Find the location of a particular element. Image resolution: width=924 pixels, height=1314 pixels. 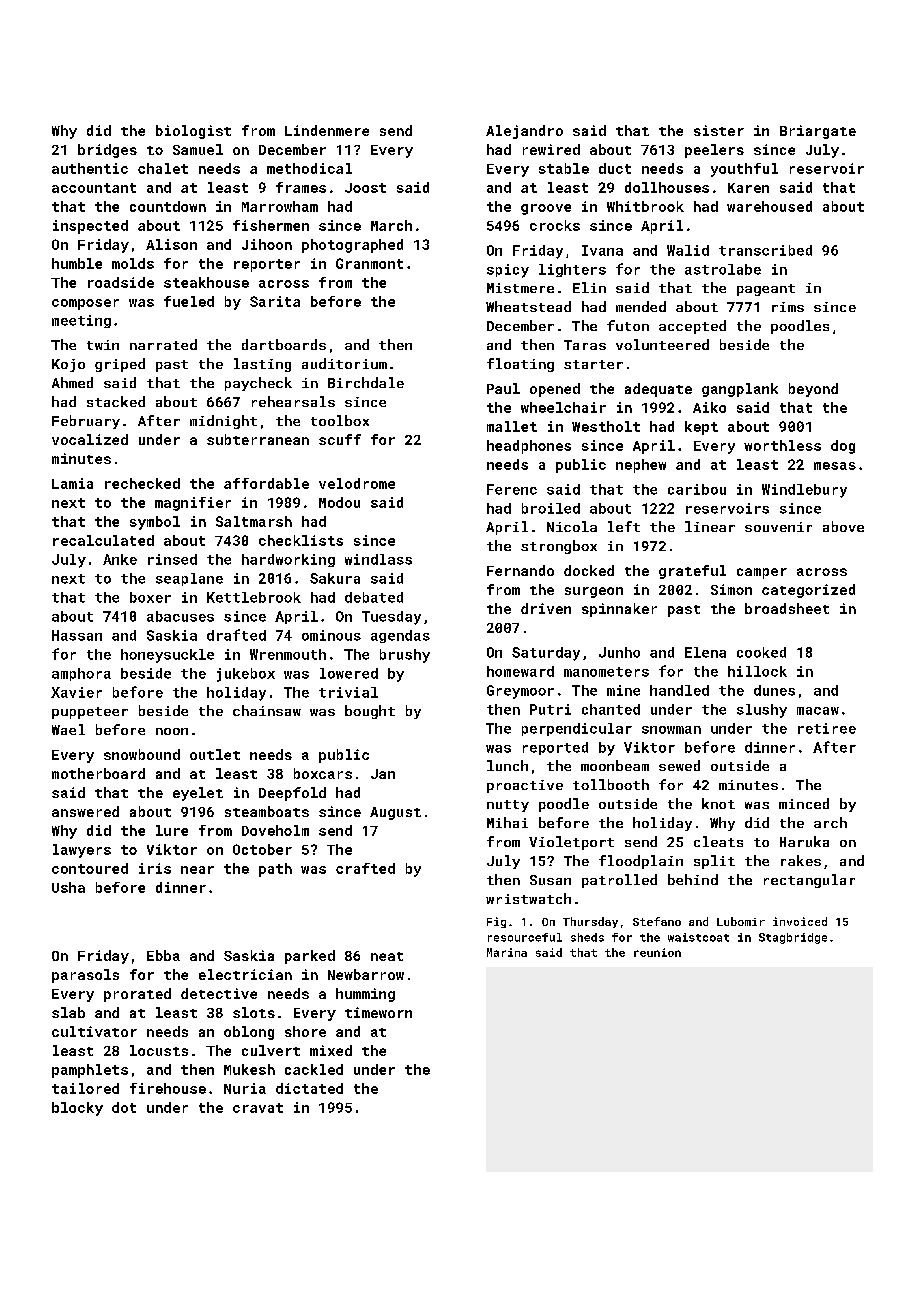

neat is located at coordinates (387, 956).
